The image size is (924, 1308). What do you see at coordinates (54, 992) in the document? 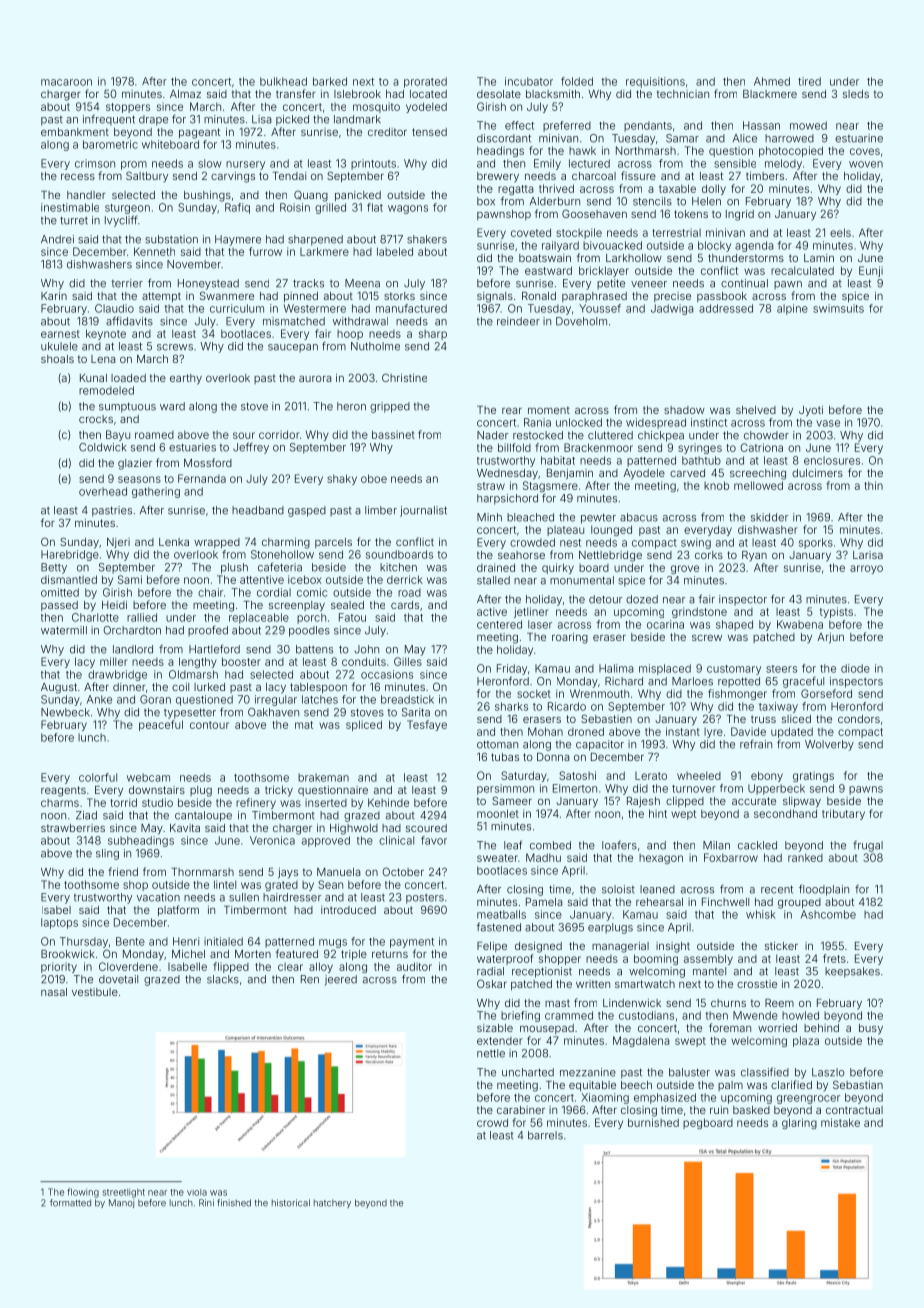
I see `nasal` at bounding box center [54, 992].
